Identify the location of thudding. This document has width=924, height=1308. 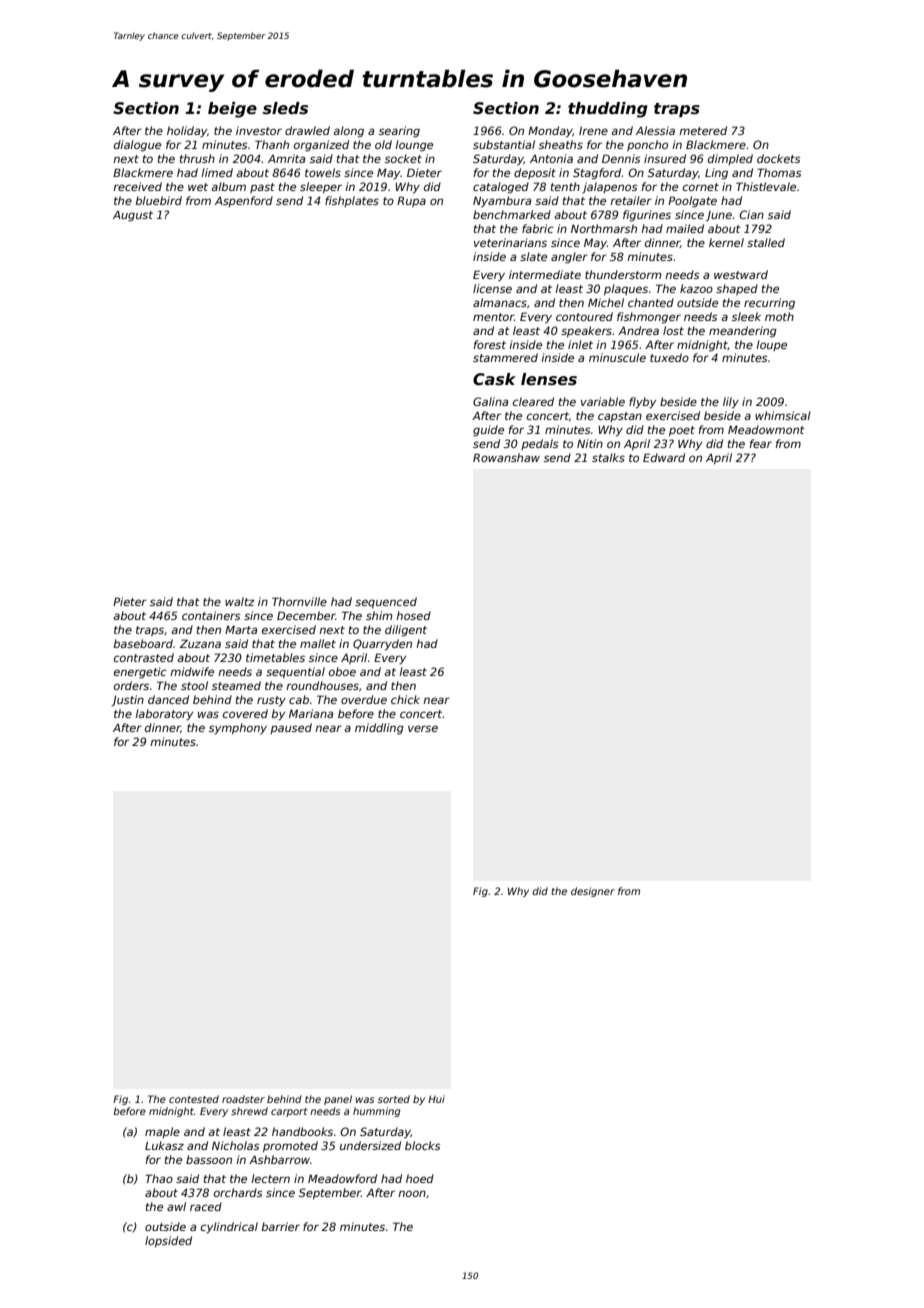
(608, 110).
